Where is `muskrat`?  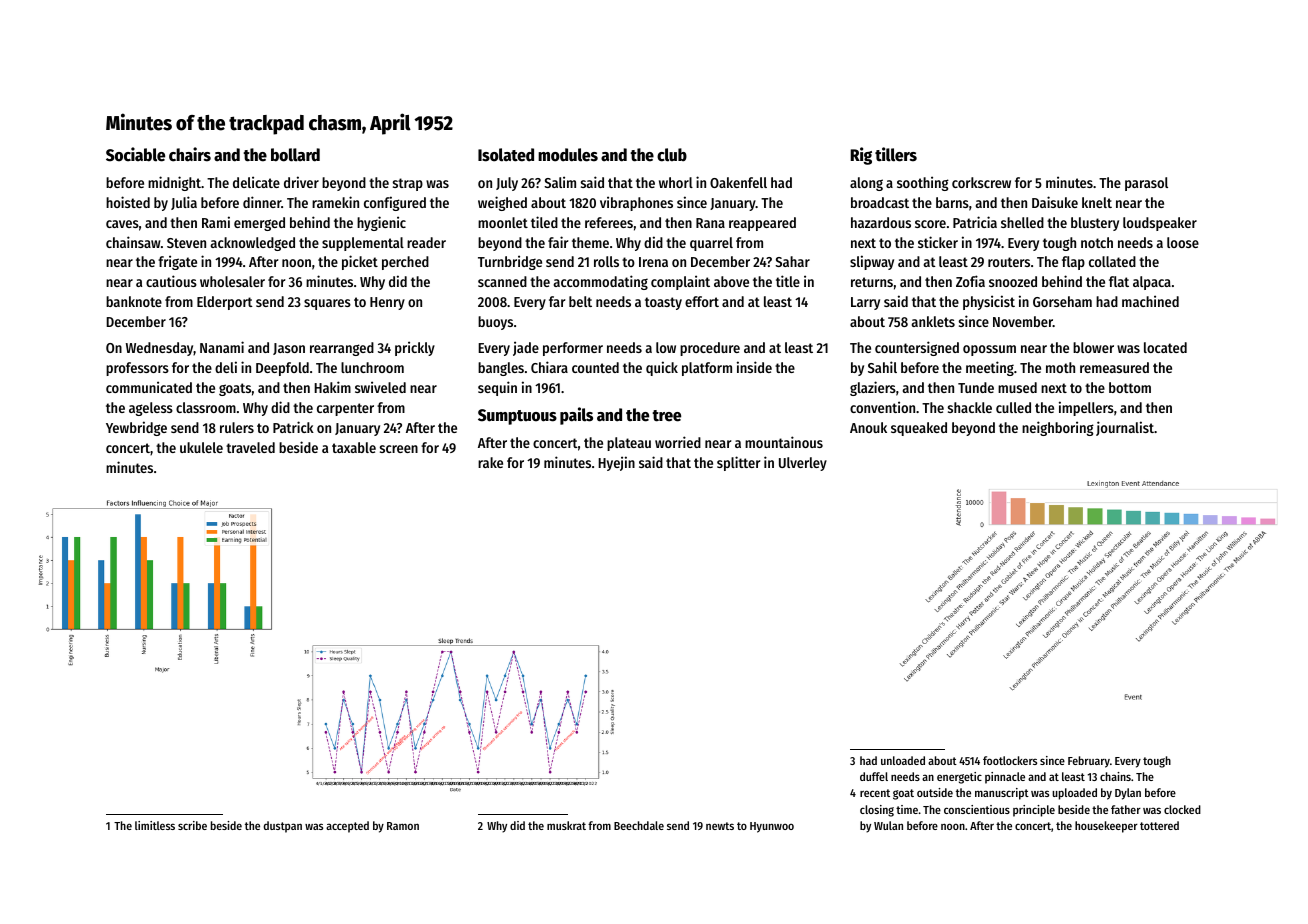
muskrat is located at coordinates (566, 825).
